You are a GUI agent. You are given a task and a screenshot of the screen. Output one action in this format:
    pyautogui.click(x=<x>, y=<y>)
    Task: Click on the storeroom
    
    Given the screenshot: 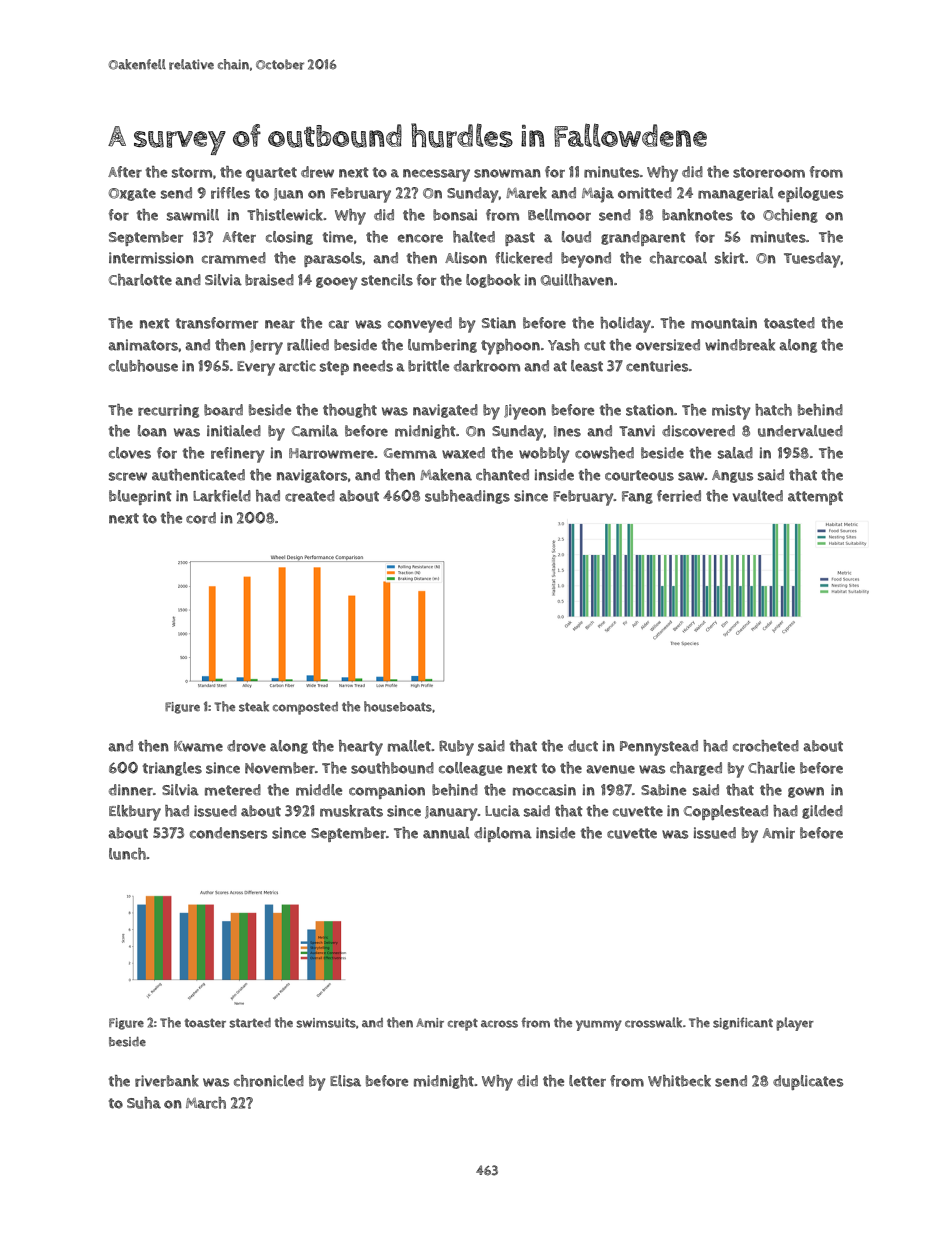 What is the action you would take?
    pyautogui.click(x=769, y=172)
